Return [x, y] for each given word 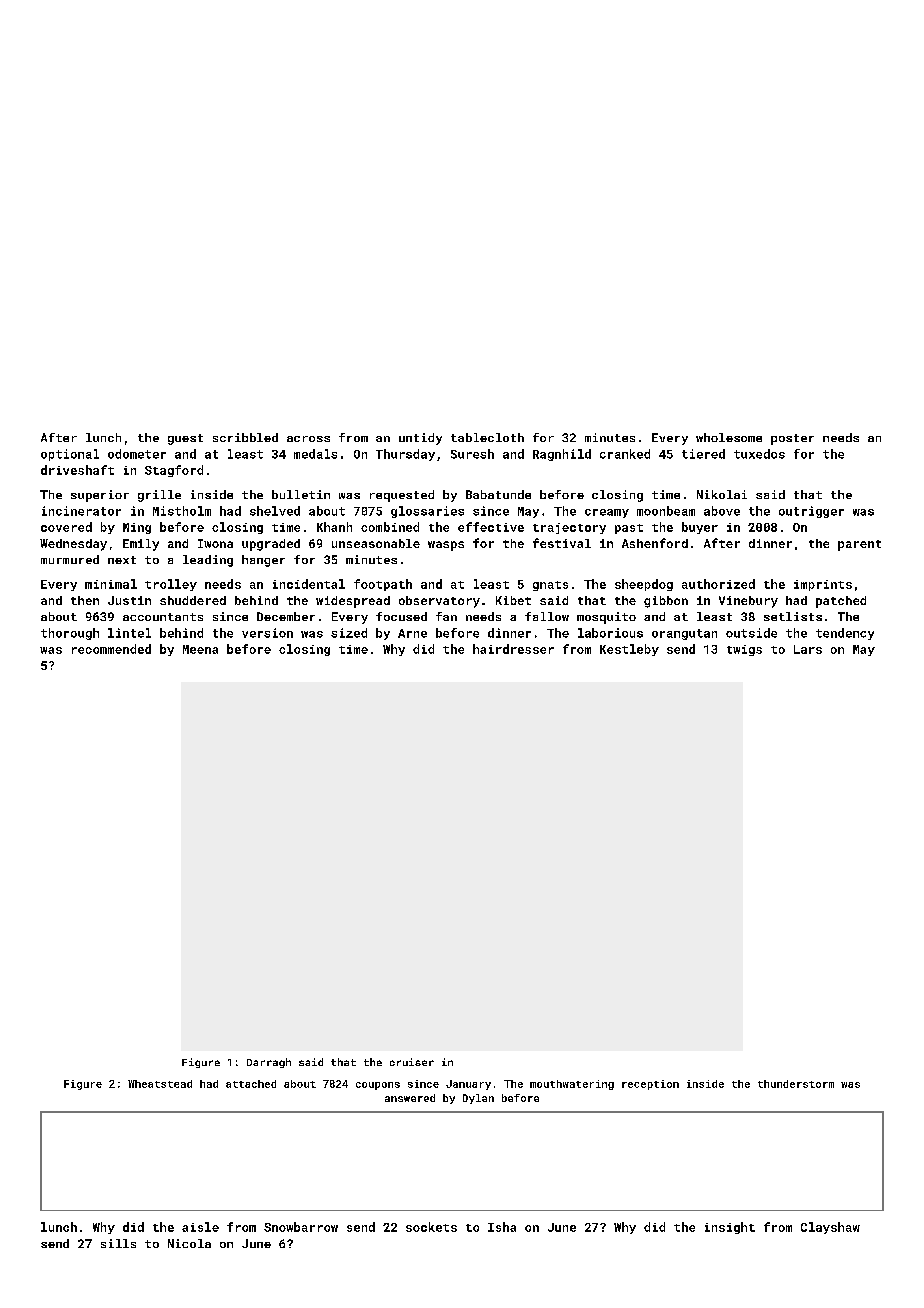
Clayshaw [830, 1228]
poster [792, 439]
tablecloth [487, 437]
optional [70, 455]
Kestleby [629, 650]
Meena [200, 649]
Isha [502, 1227]
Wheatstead [160, 1084]
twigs [744, 650]
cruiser [412, 1062]
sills [118, 1243]
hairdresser [513, 649]
